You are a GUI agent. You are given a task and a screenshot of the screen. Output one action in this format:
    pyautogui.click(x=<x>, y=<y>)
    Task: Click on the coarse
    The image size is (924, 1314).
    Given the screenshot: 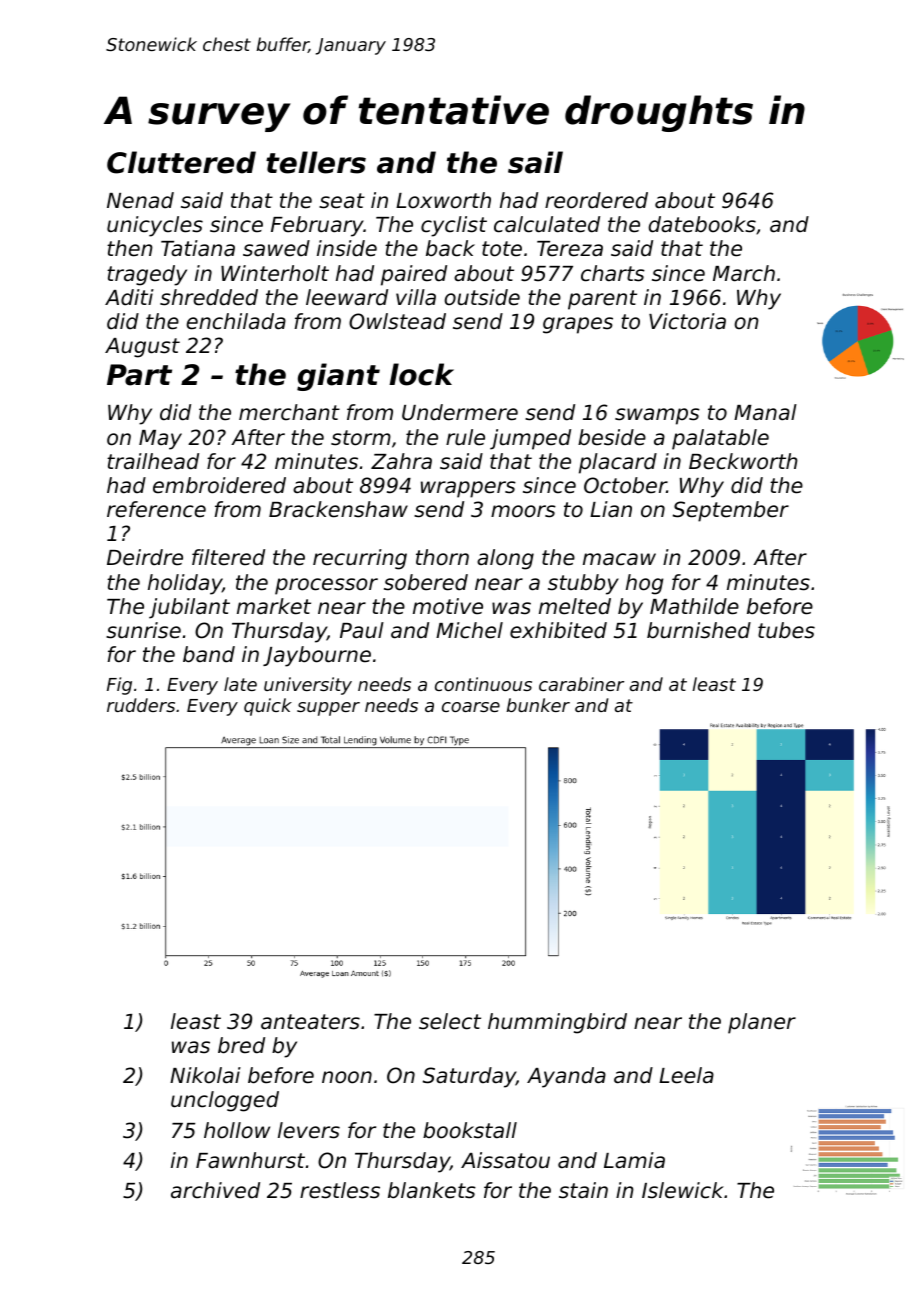 What is the action you would take?
    pyautogui.click(x=471, y=707)
